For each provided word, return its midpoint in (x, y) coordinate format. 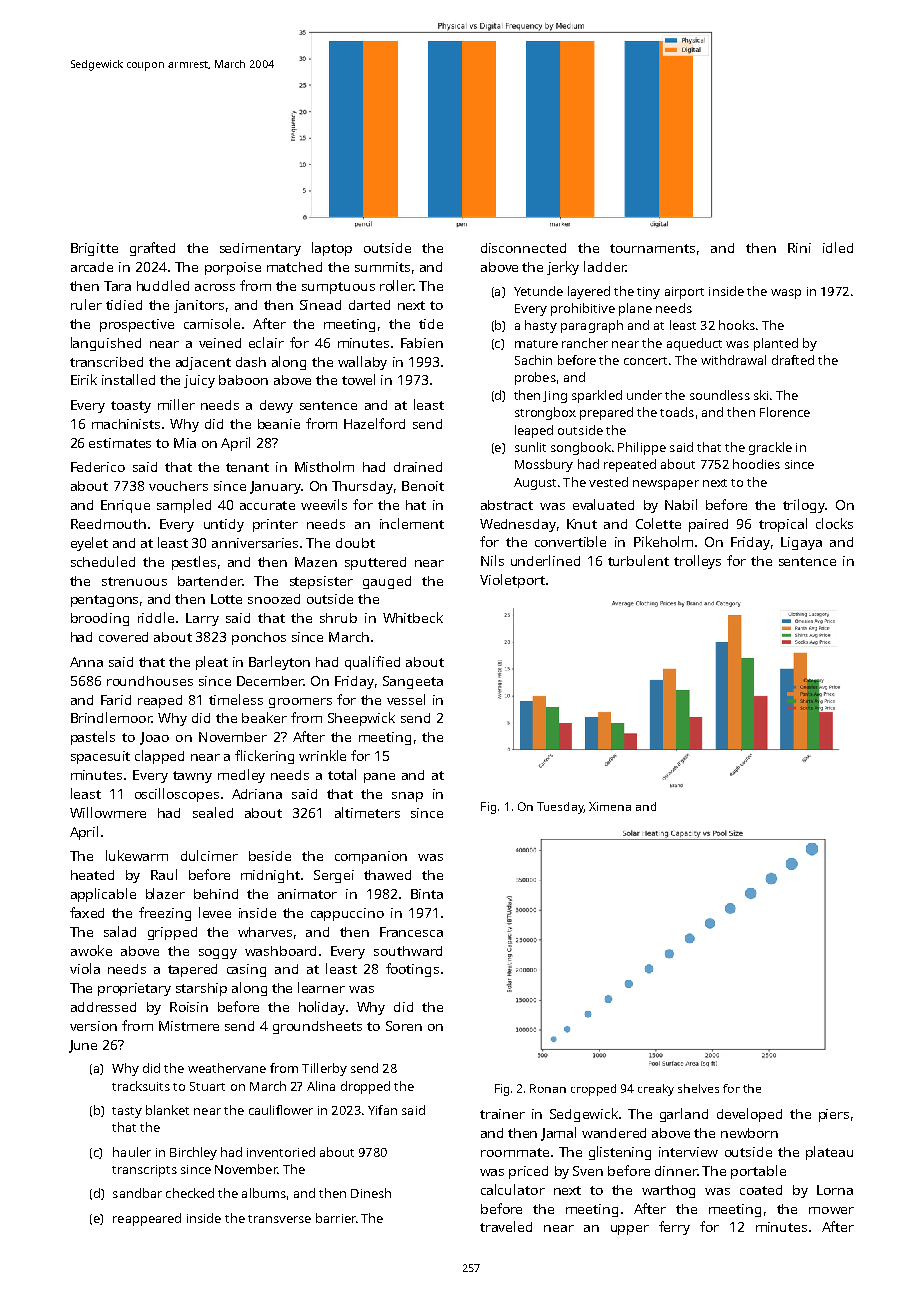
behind (216, 894)
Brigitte (94, 249)
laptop (332, 249)
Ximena (610, 806)
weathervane (227, 1068)
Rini (799, 248)
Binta (427, 894)
